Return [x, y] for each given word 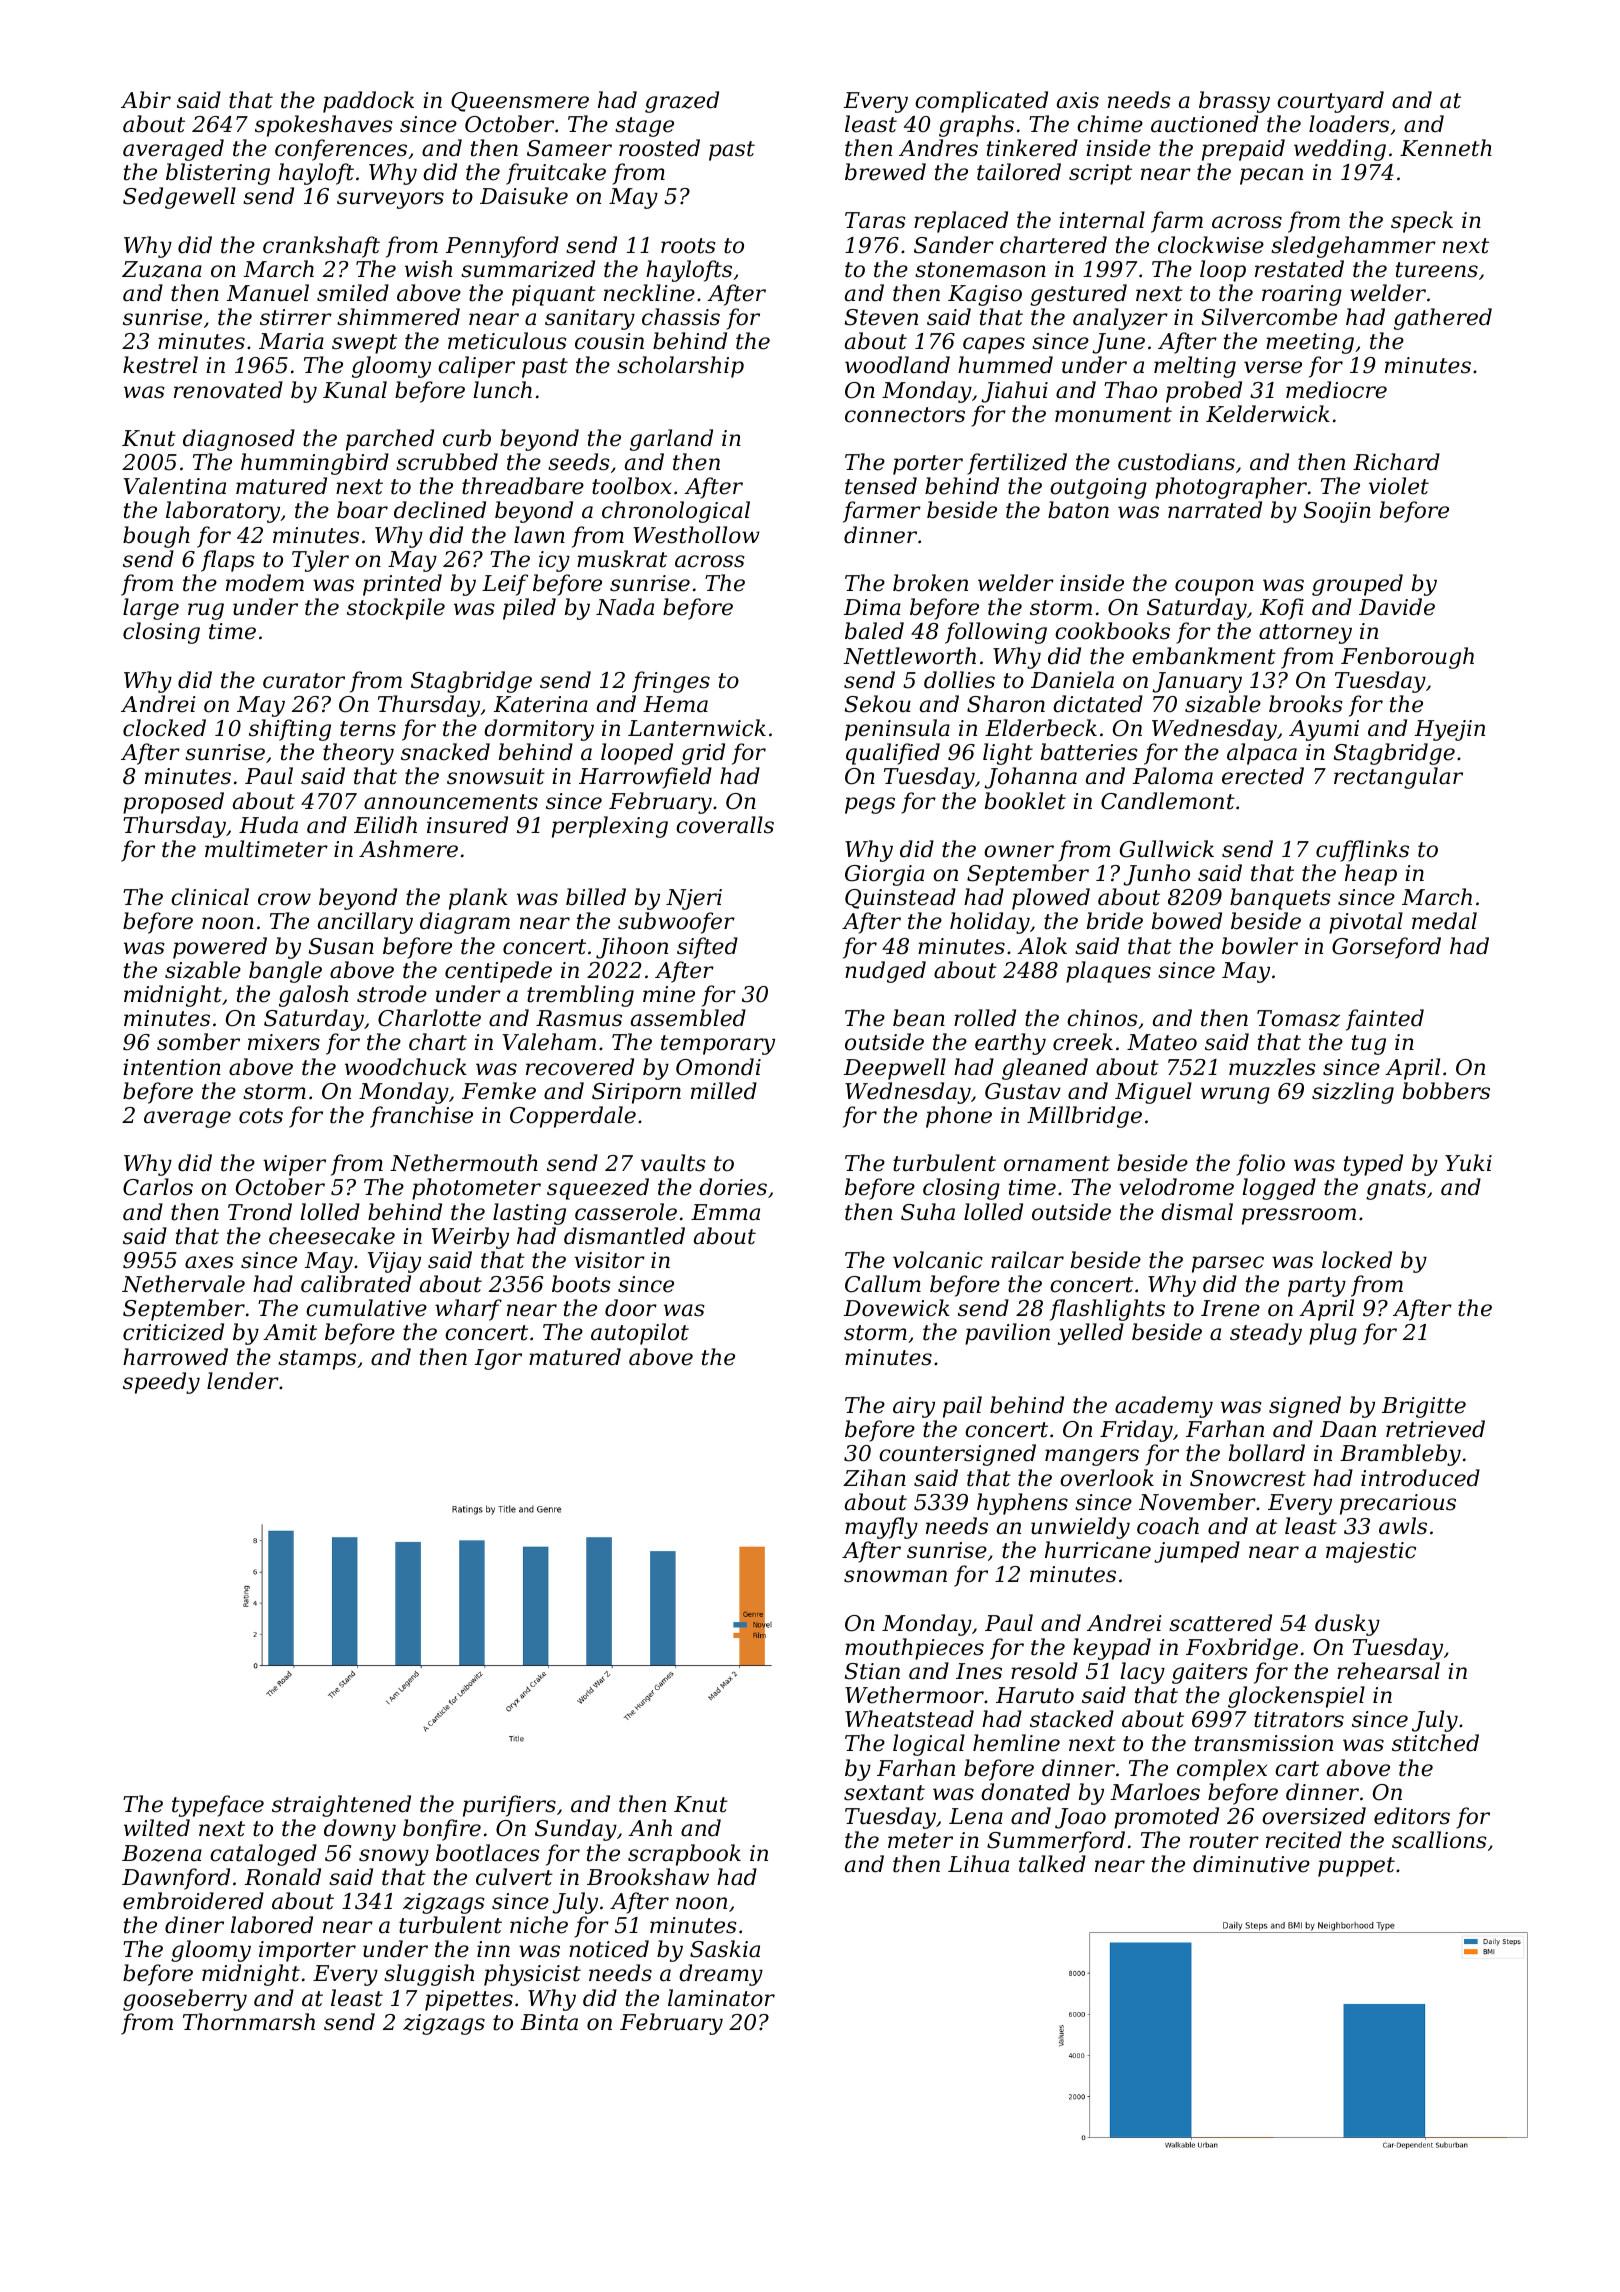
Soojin [1337, 512]
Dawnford [176, 1879]
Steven [881, 317]
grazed [682, 102]
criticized [173, 1332]
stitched [1435, 1743]
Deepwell [895, 1069]
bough [156, 537]
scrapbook [684, 1855]
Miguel [1153, 1093]
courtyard [1330, 102]
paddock [368, 102]
